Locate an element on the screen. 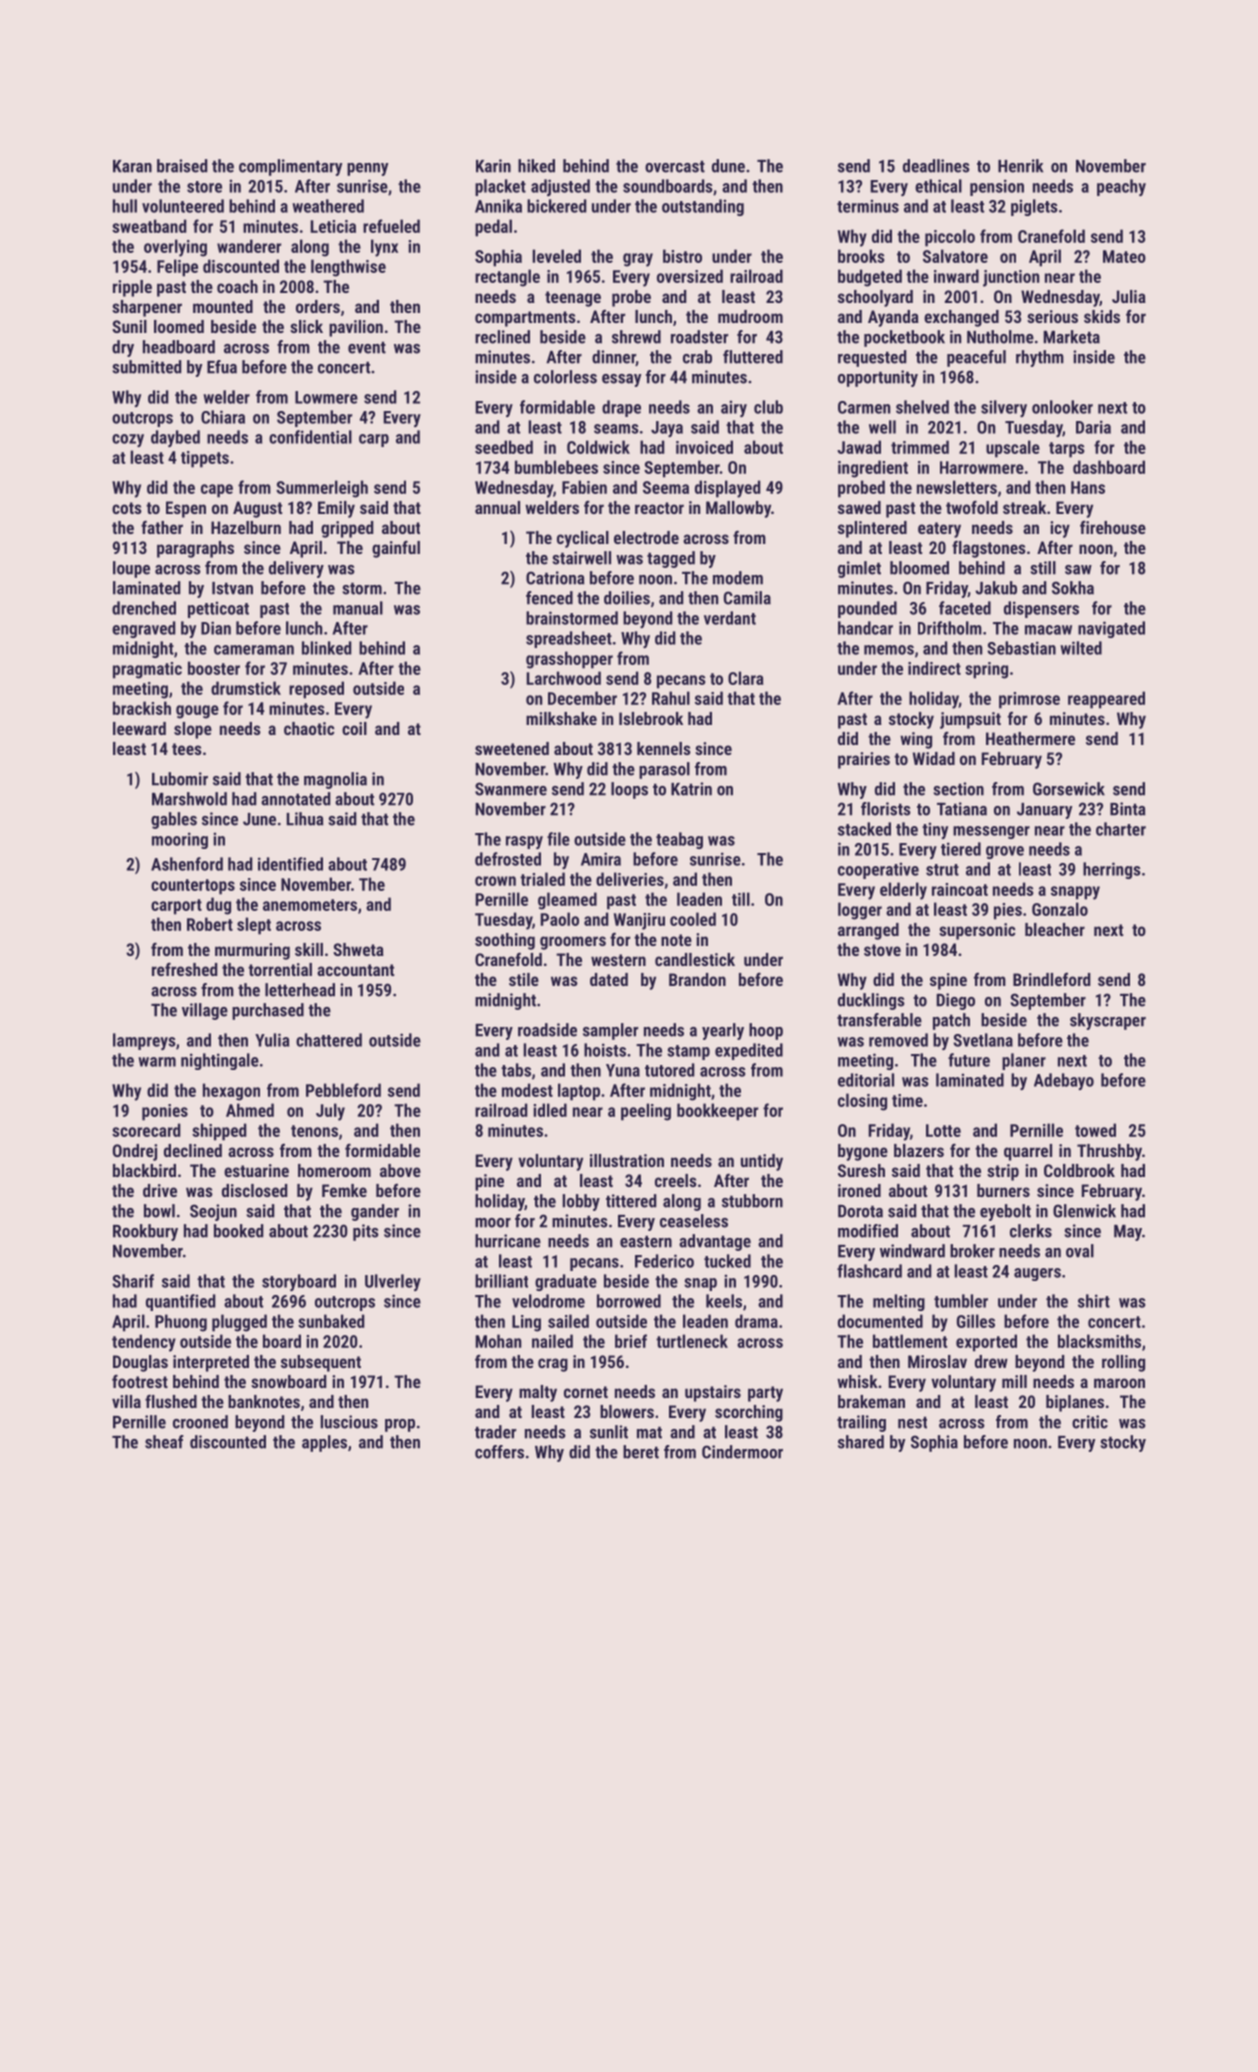 The height and width of the screenshot is (2072, 1258). Shweta is located at coordinates (358, 949).
